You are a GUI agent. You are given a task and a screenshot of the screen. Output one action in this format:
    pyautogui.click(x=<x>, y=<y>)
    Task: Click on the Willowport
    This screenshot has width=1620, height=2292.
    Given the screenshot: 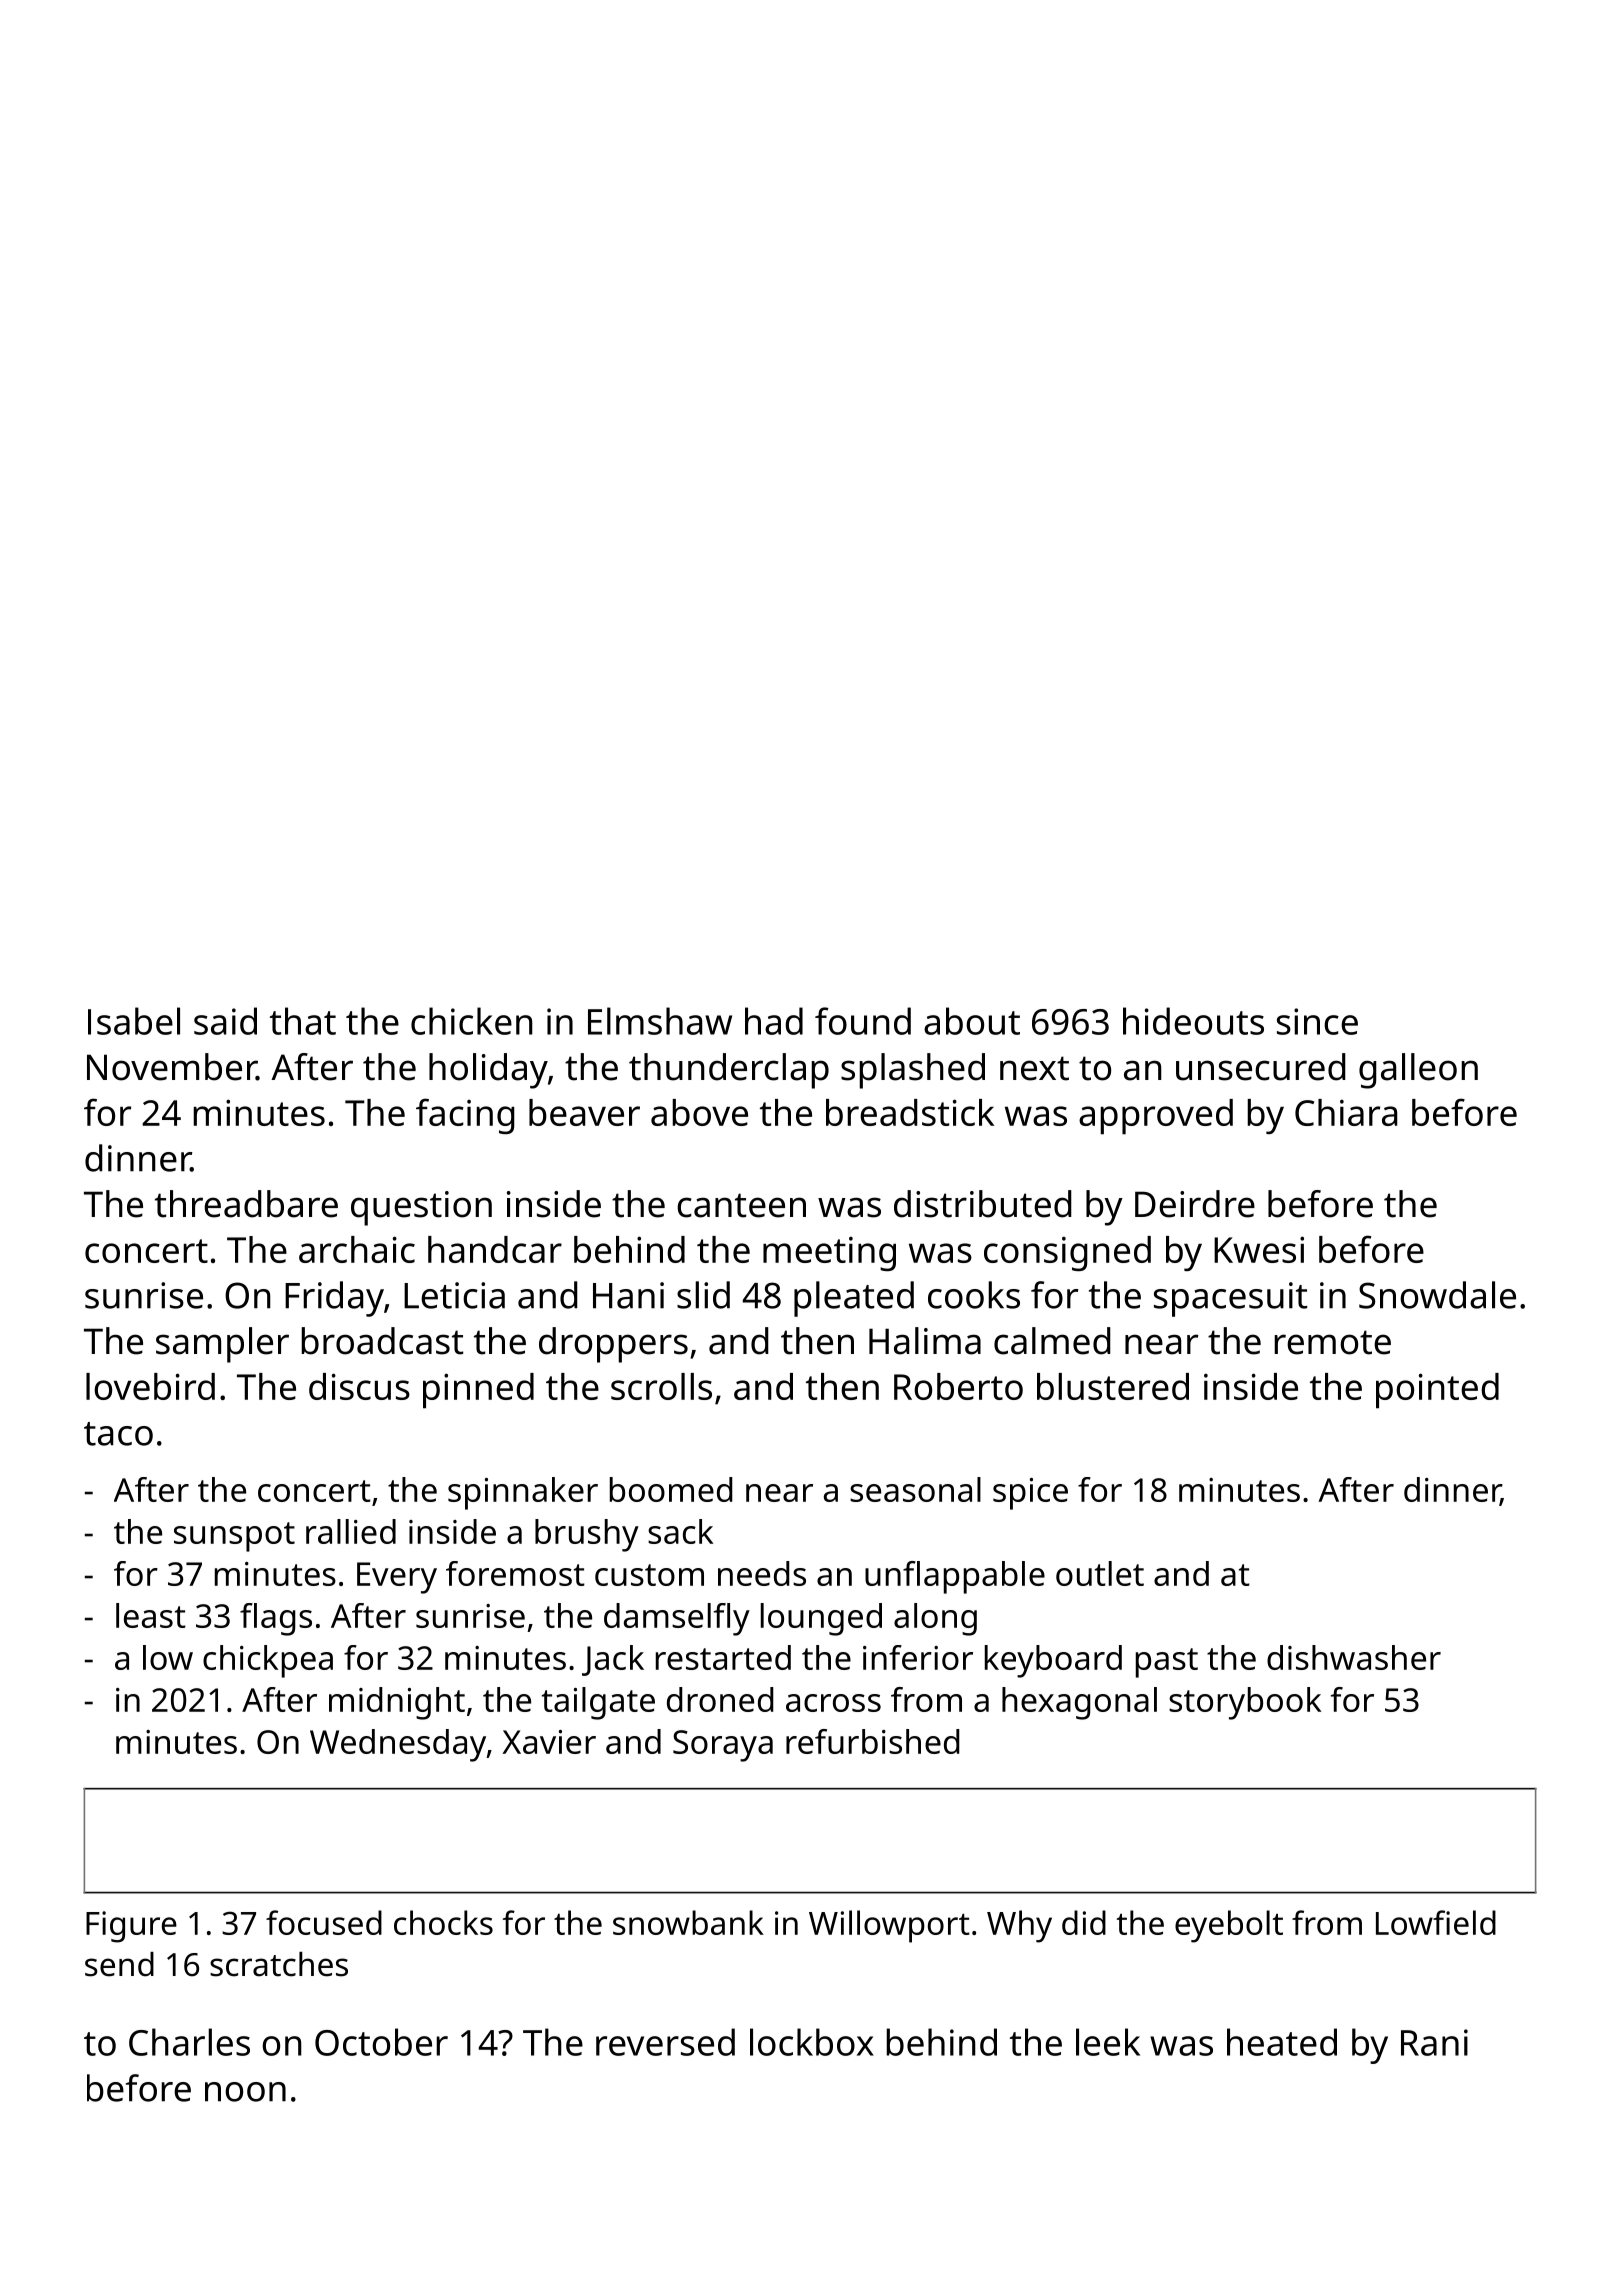 What is the action you would take?
    pyautogui.click(x=889, y=1926)
